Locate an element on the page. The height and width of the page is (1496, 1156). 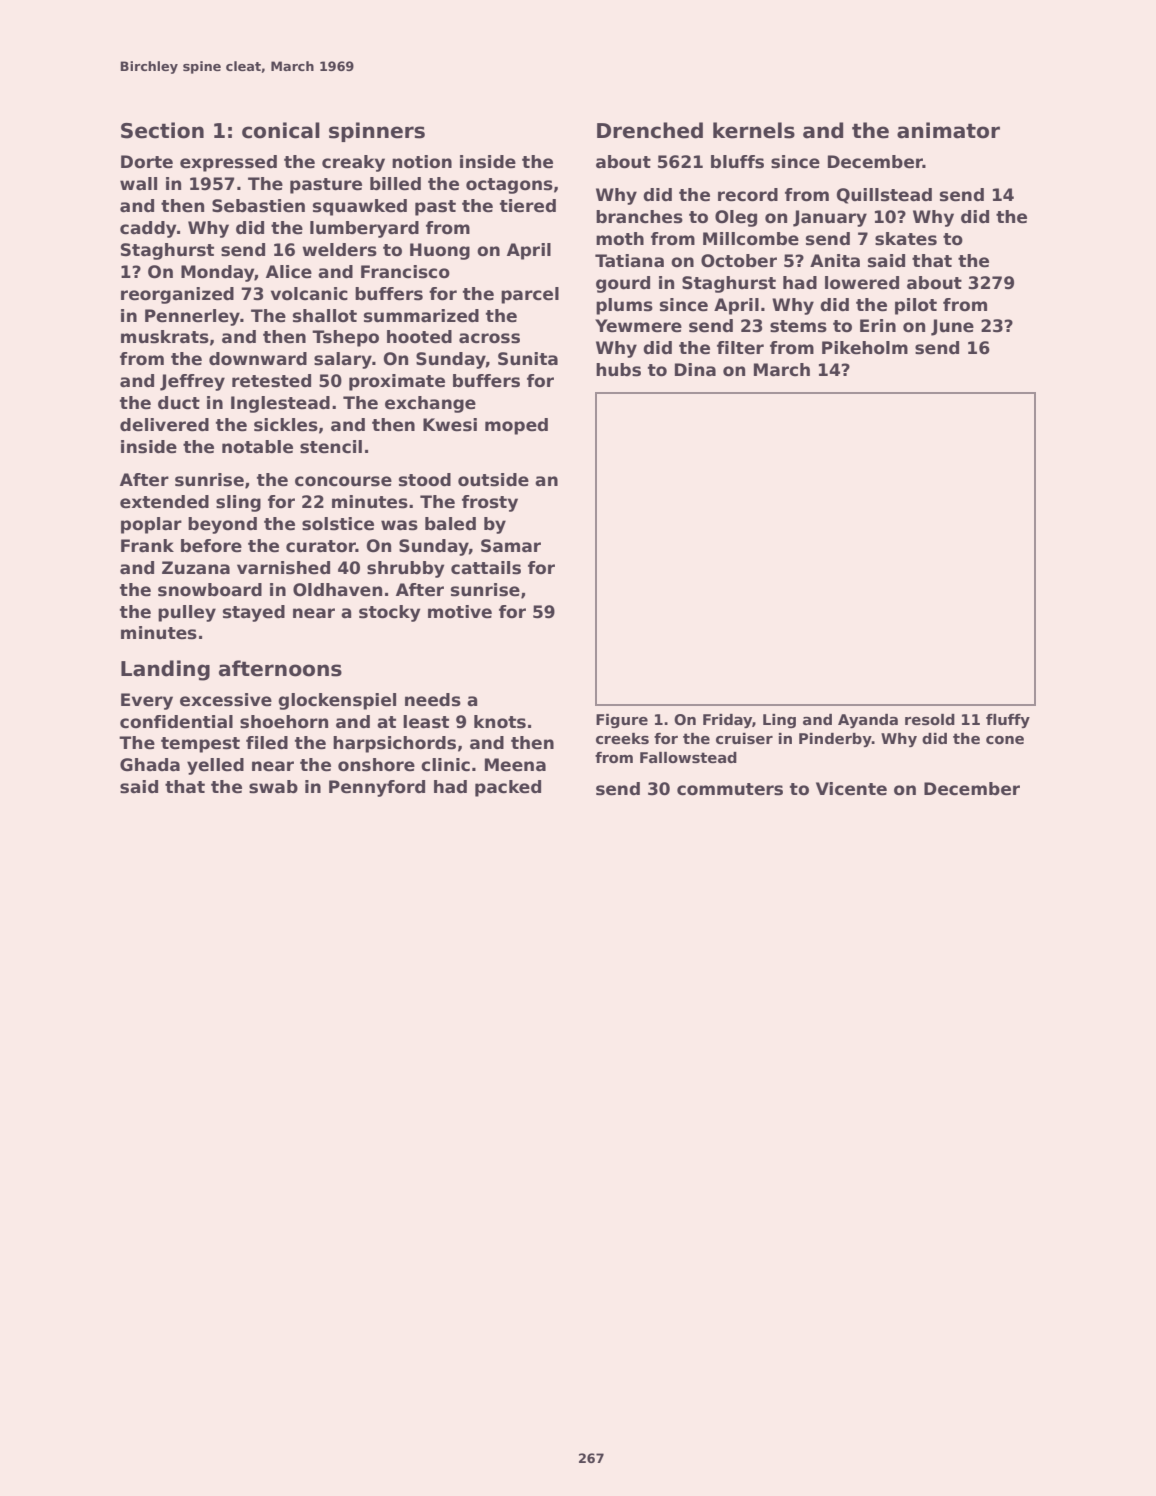
Pikeholm is located at coordinates (865, 348).
